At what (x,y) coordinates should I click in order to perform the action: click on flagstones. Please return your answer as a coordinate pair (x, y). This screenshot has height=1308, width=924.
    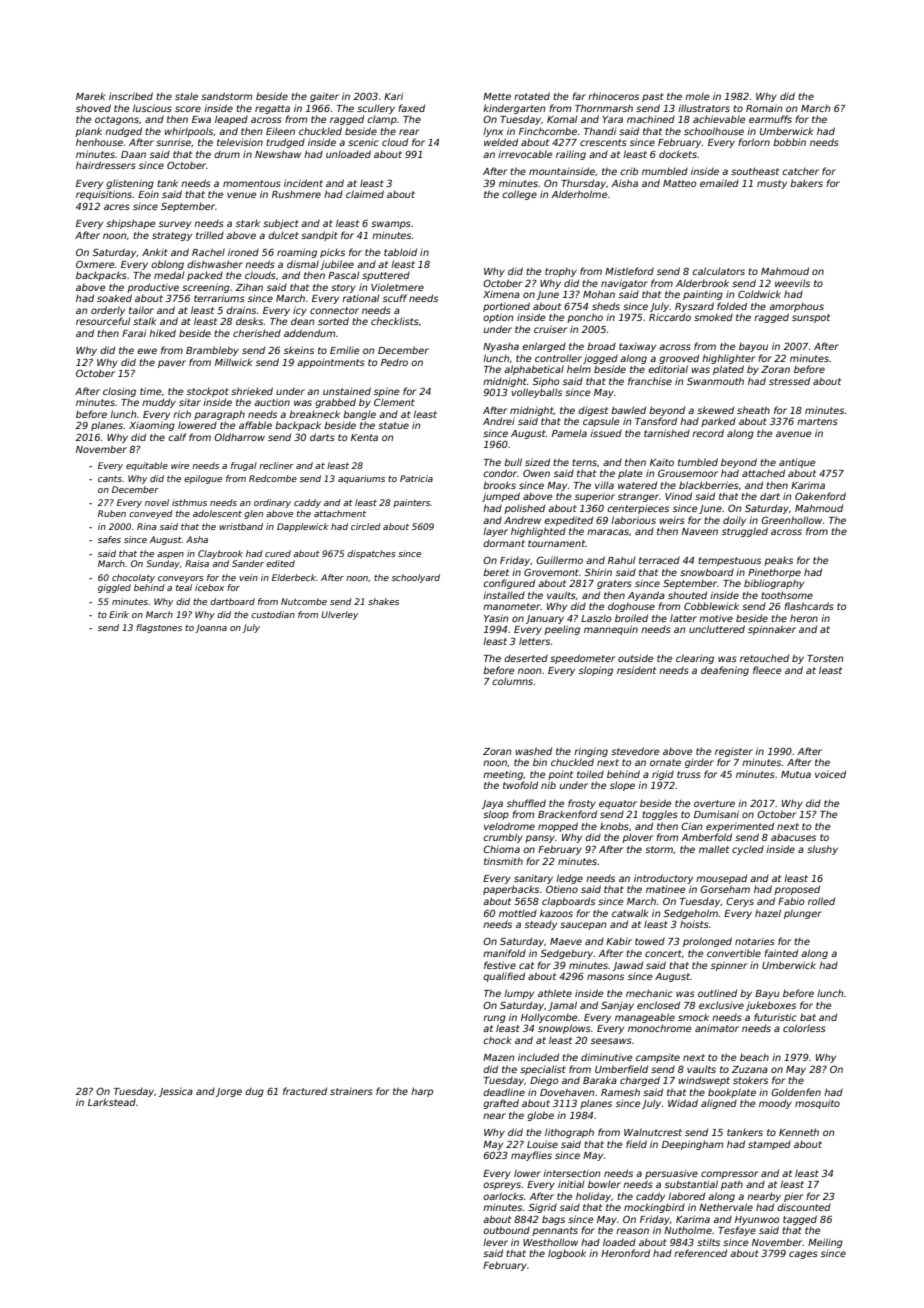
    Looking at the image, I should click on (159, 628).
